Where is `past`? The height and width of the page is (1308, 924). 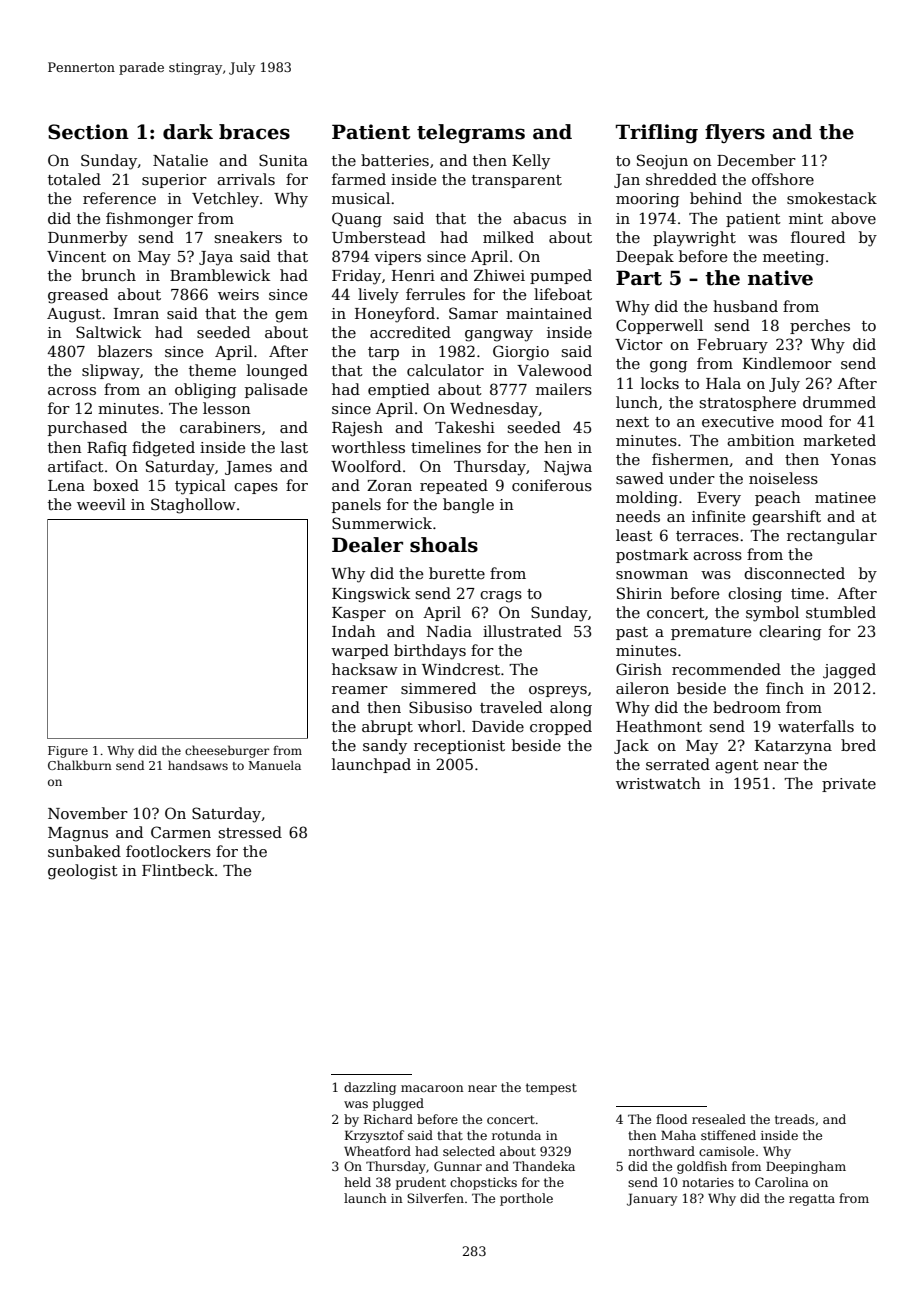 past is located at coordinates (632, 633).
